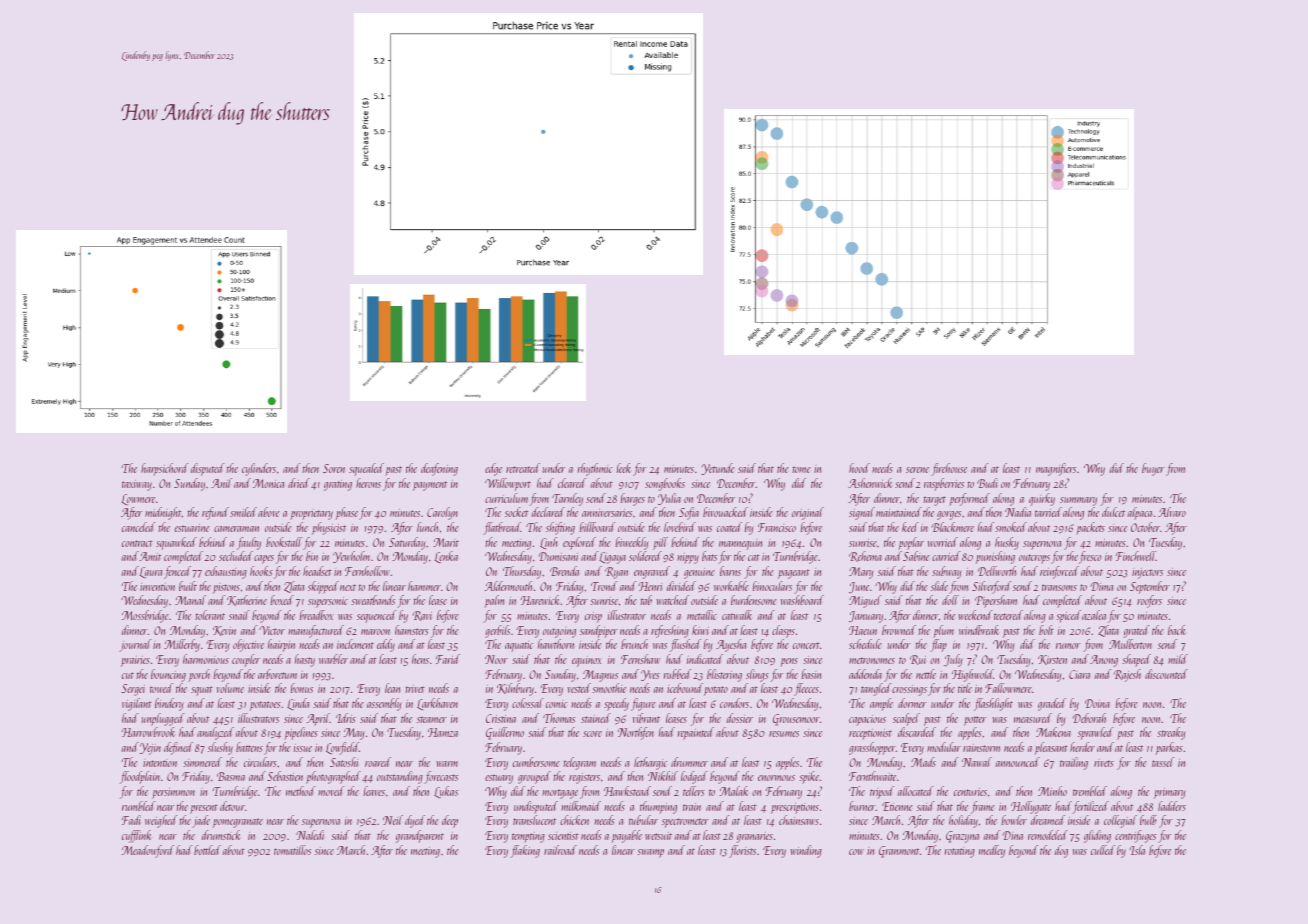  Describe the element at coordinates (789, 662) in the screenshot. I see `pens` at that location.
